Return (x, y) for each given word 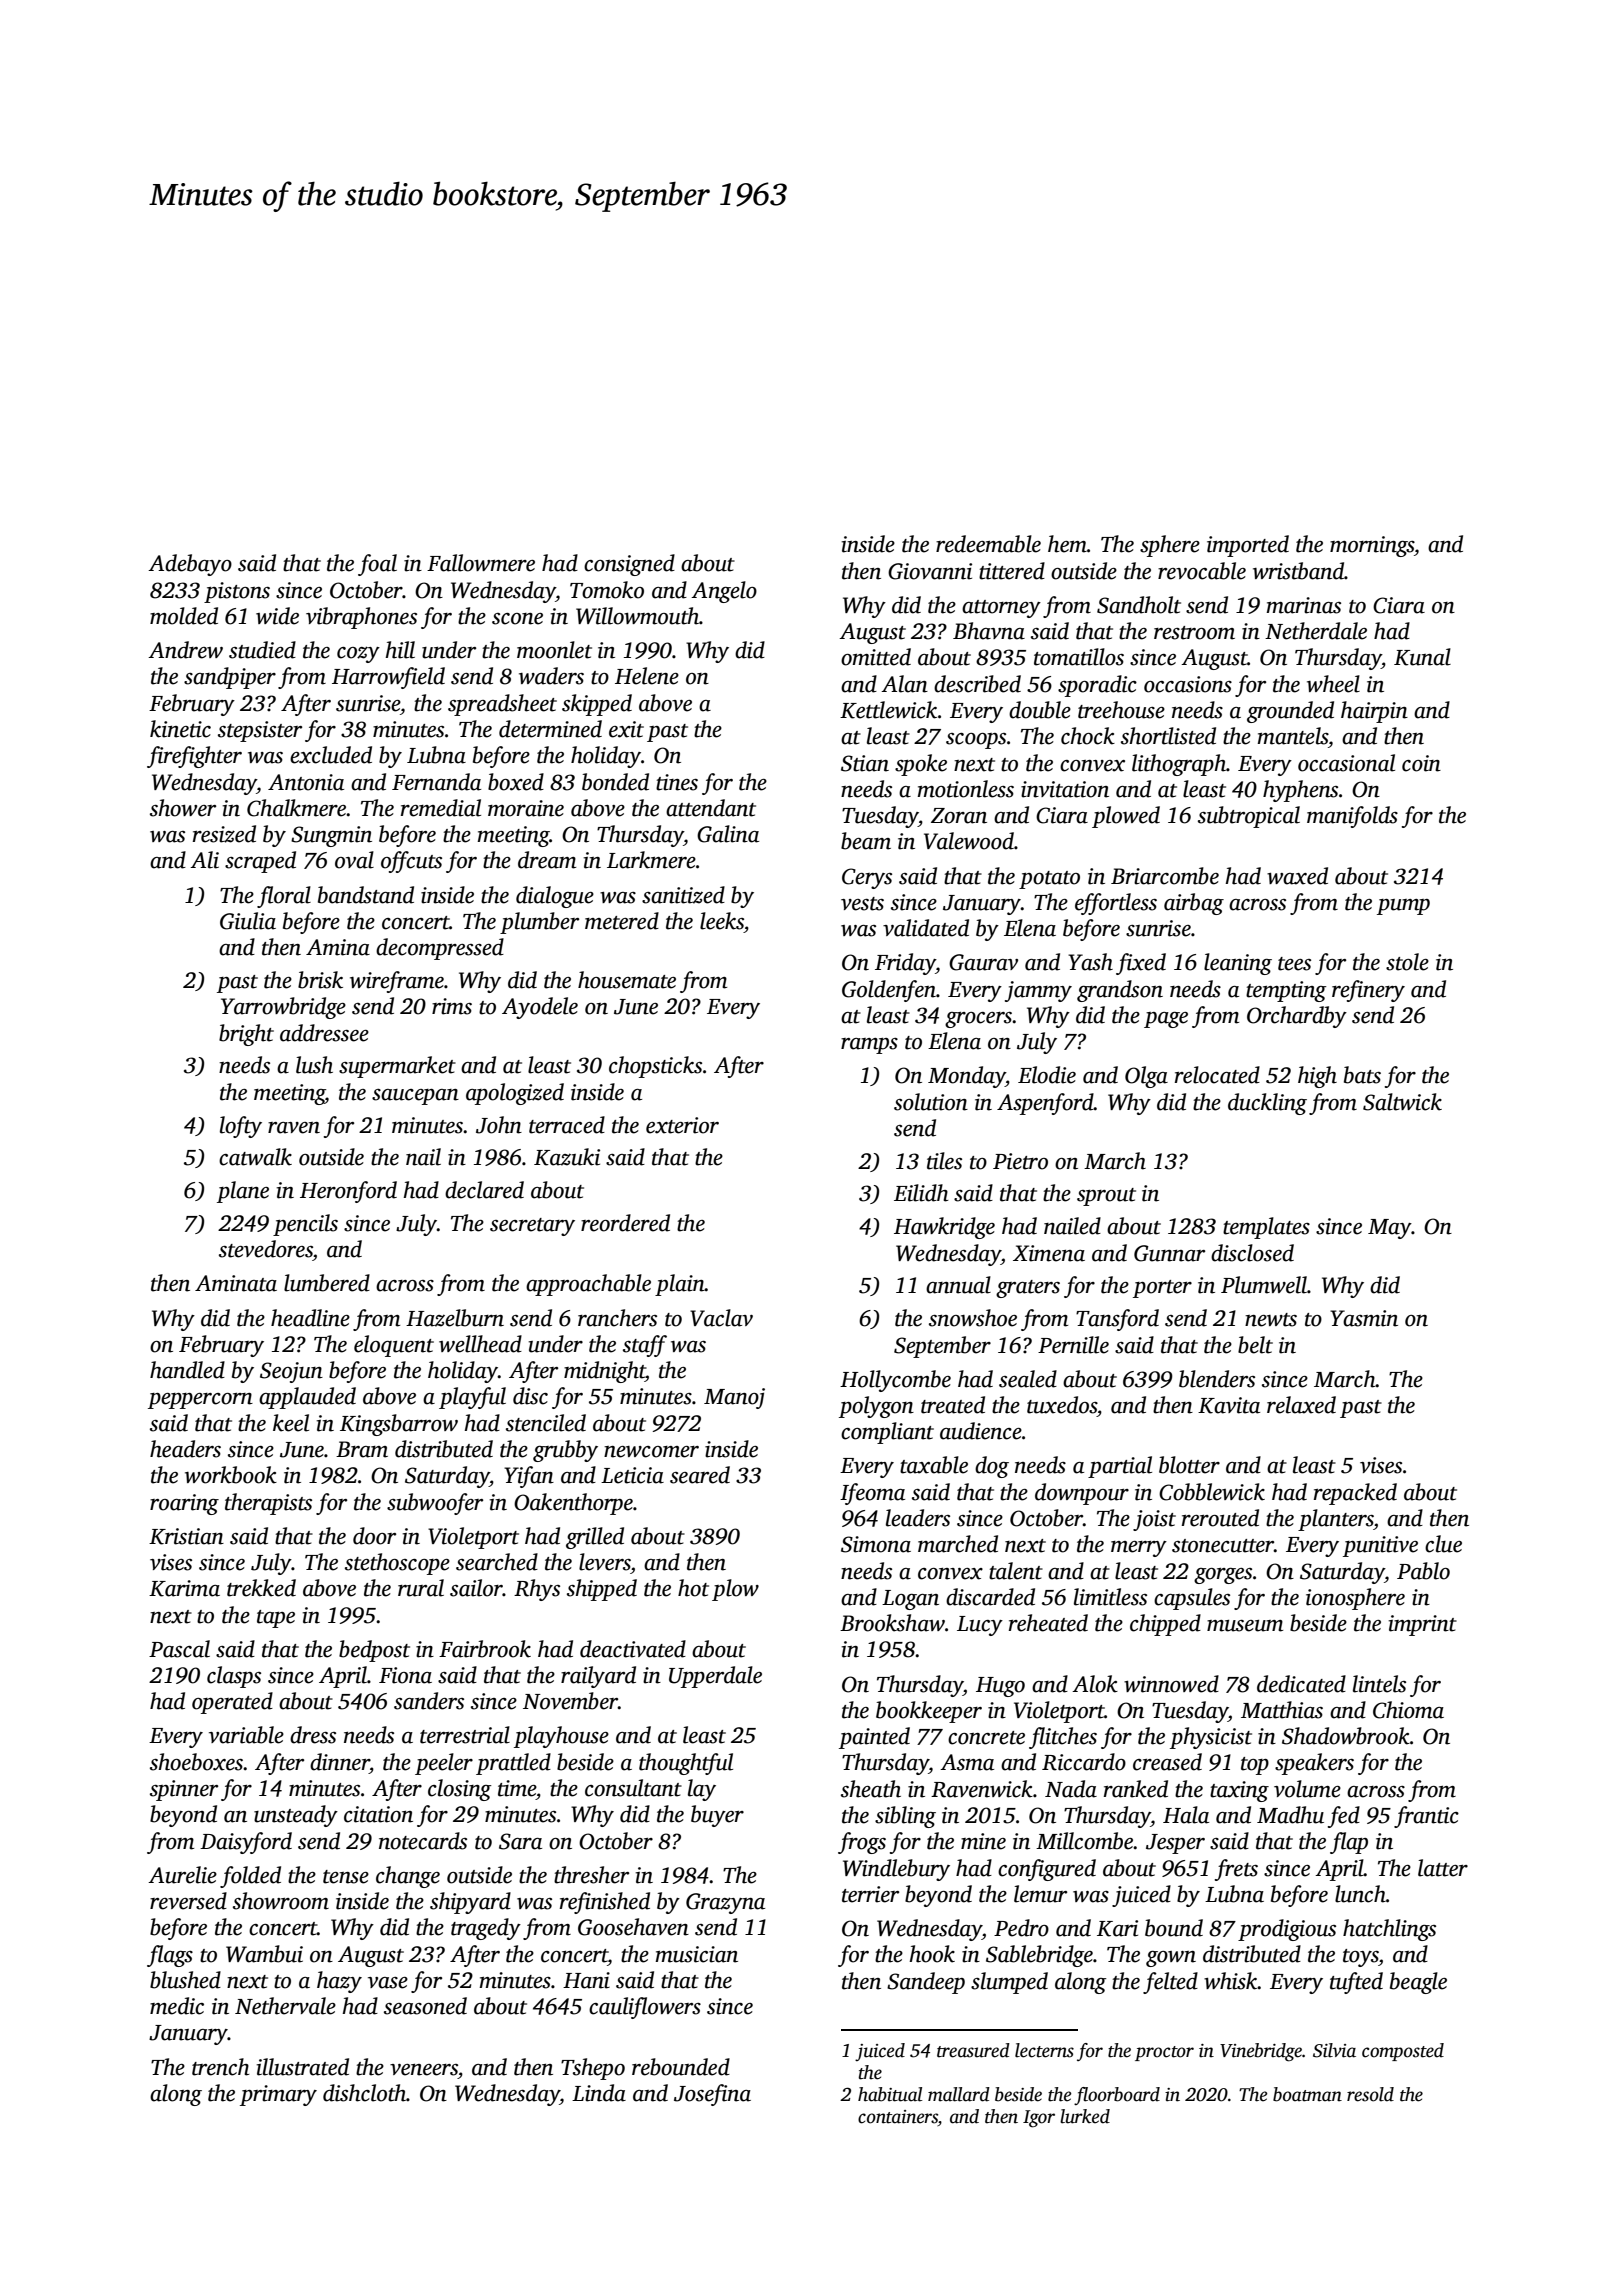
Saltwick (1402, 1102)
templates (1266, 1228)
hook (932, 1954)
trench (221, 2067)
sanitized (683, 895)
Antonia (306, 782)
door (374, 1536)
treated (953, 1405)
